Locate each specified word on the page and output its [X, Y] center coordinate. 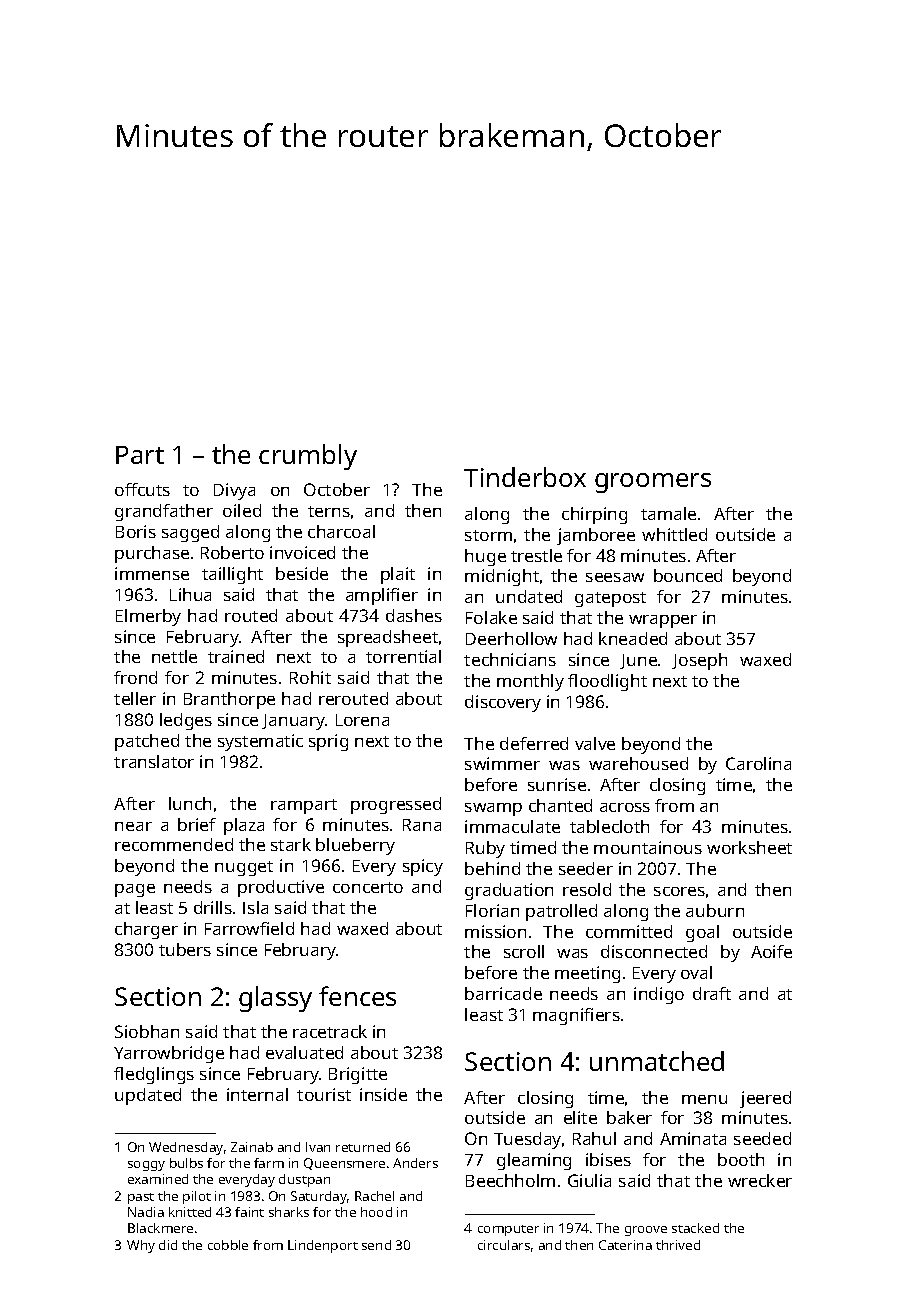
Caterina [625, 1245]
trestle [536, 555]
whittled [674, 534]
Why [141, 1246]
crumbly [308, 457]
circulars [504, 1245]
